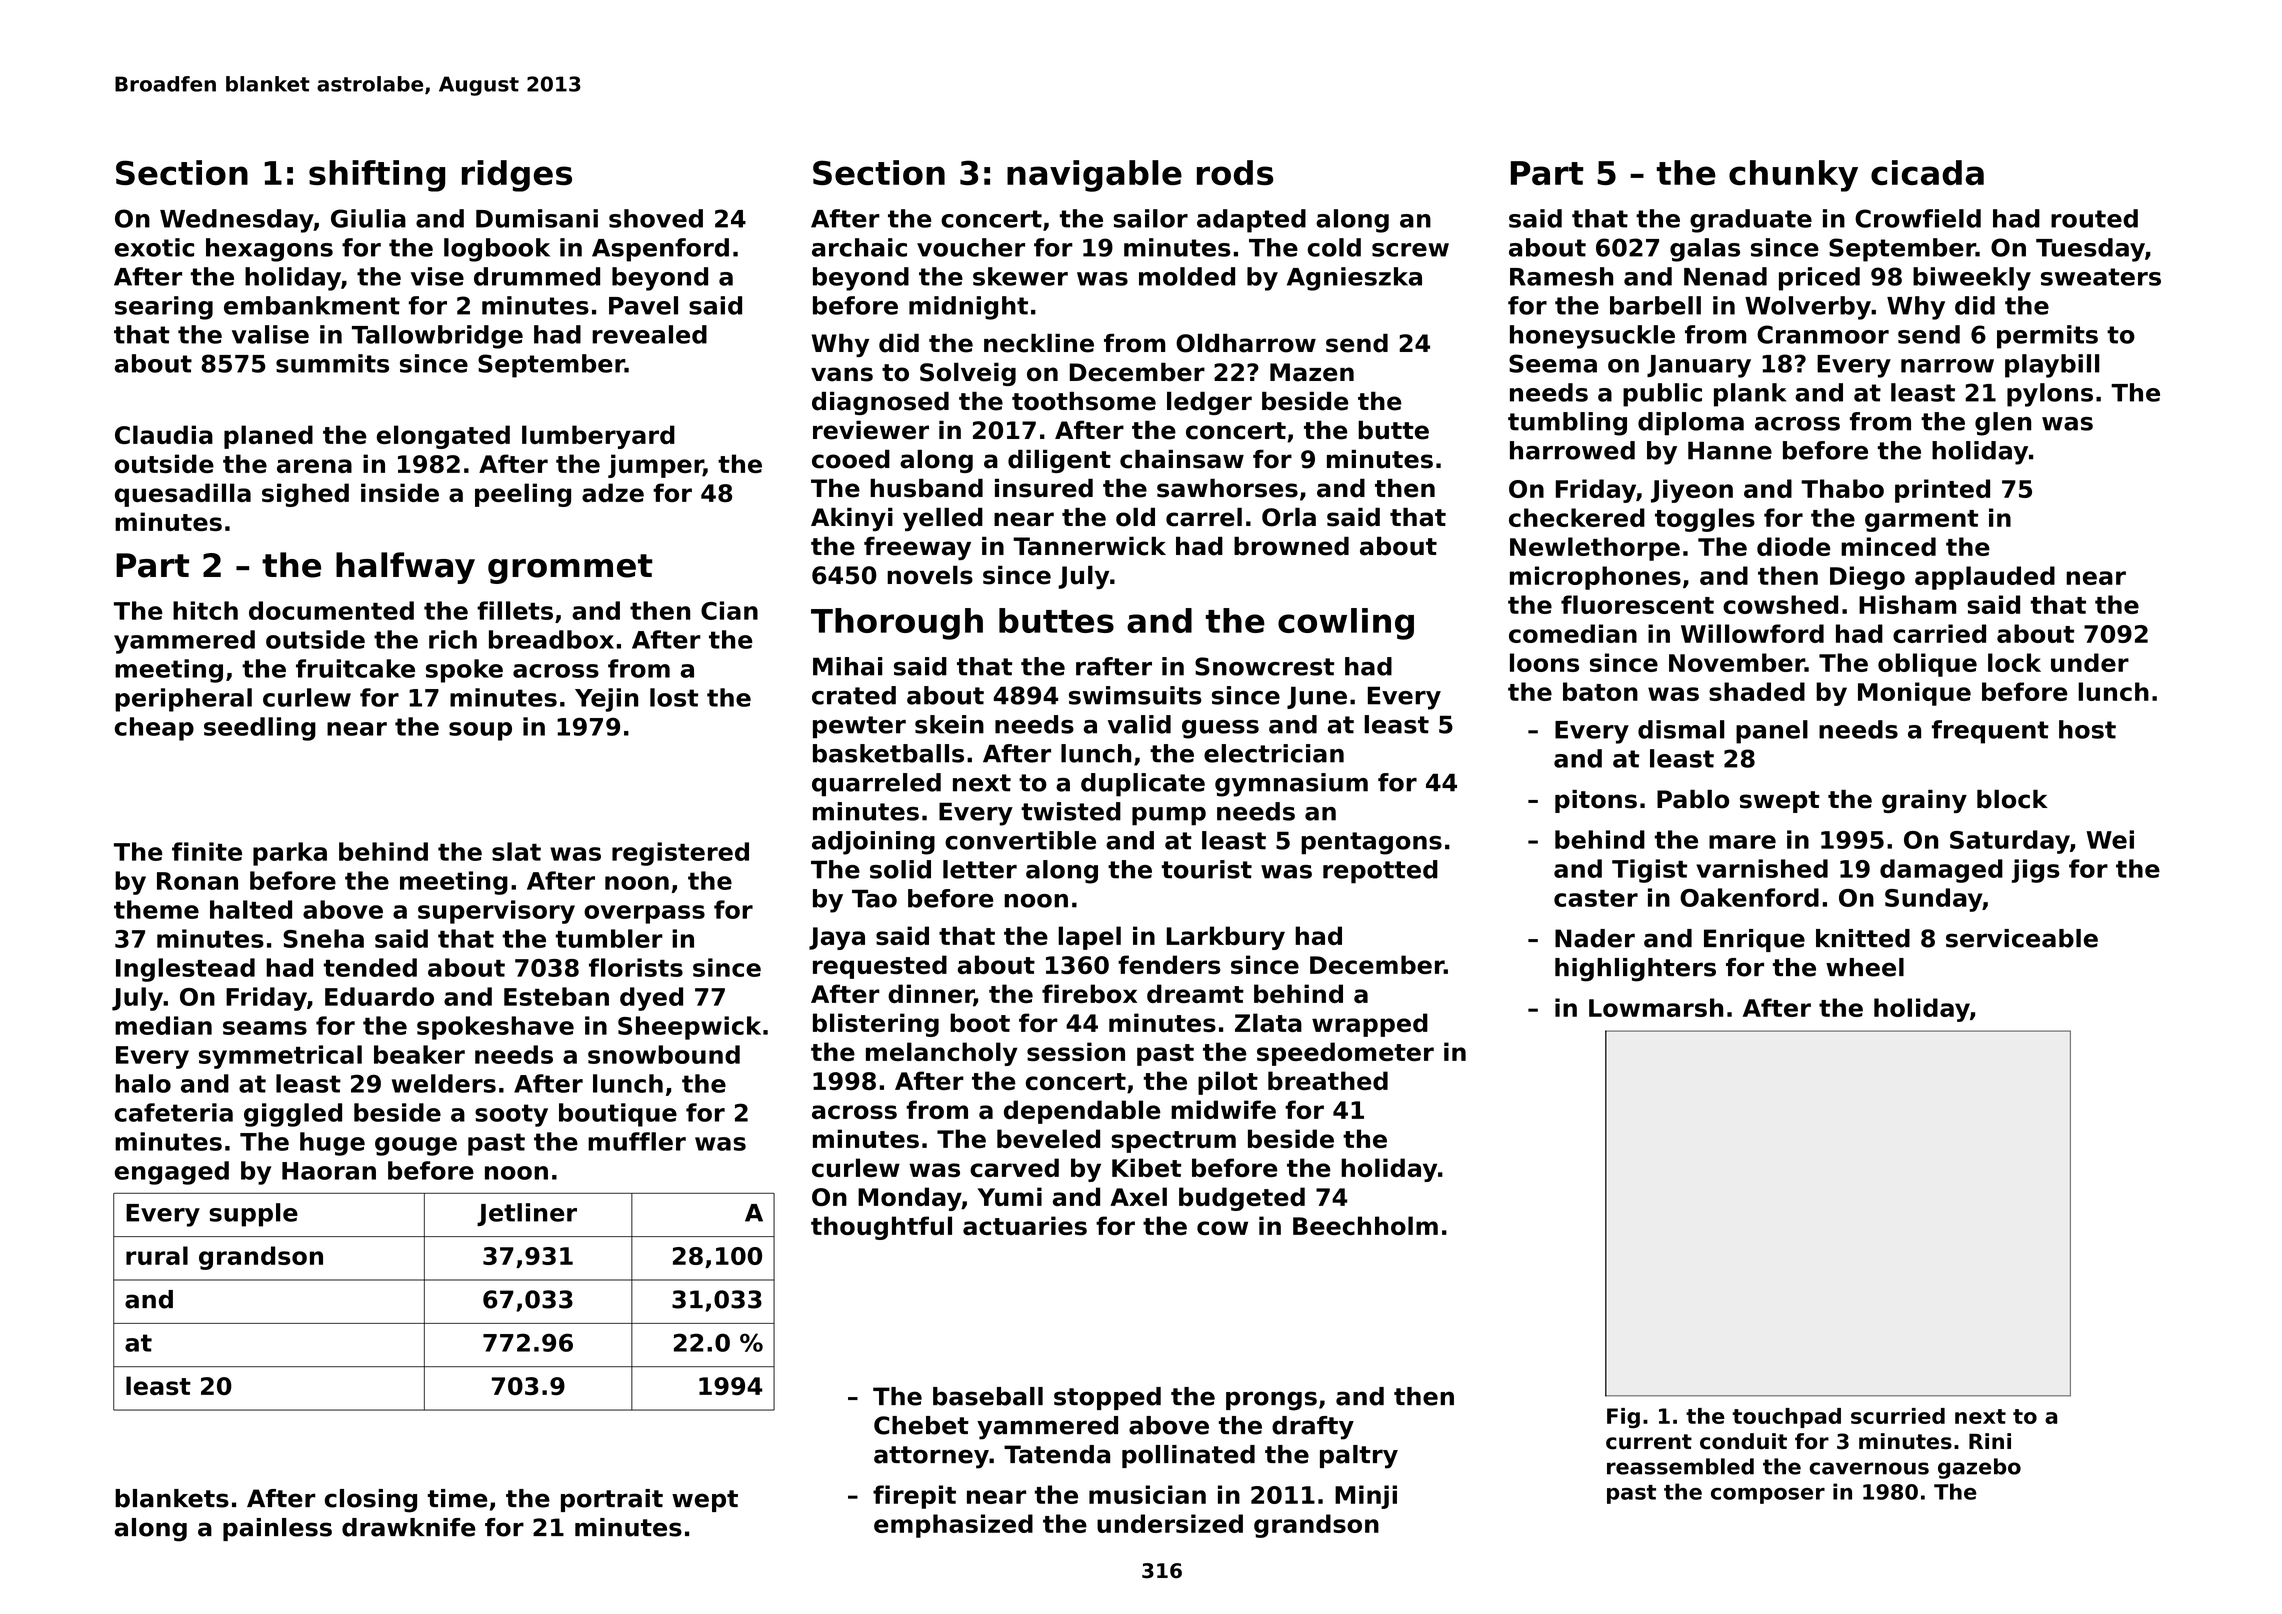 The height and width of the page is (1614, 2282). What do you see at coordinates (377, 176) in the page?
I see `shifting` at bounding box center [377, 176].
